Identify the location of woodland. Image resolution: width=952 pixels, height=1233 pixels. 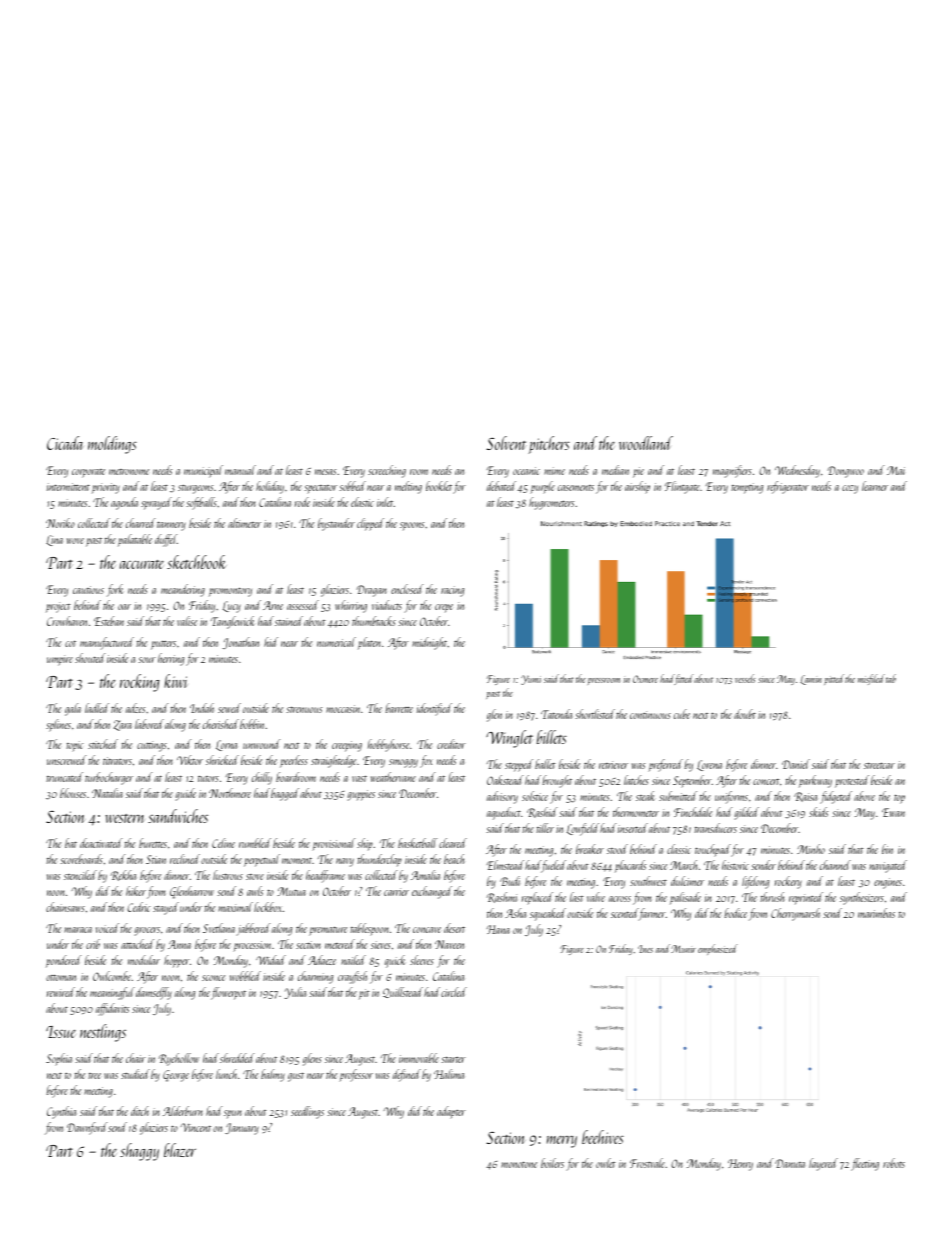
(646, 443).
